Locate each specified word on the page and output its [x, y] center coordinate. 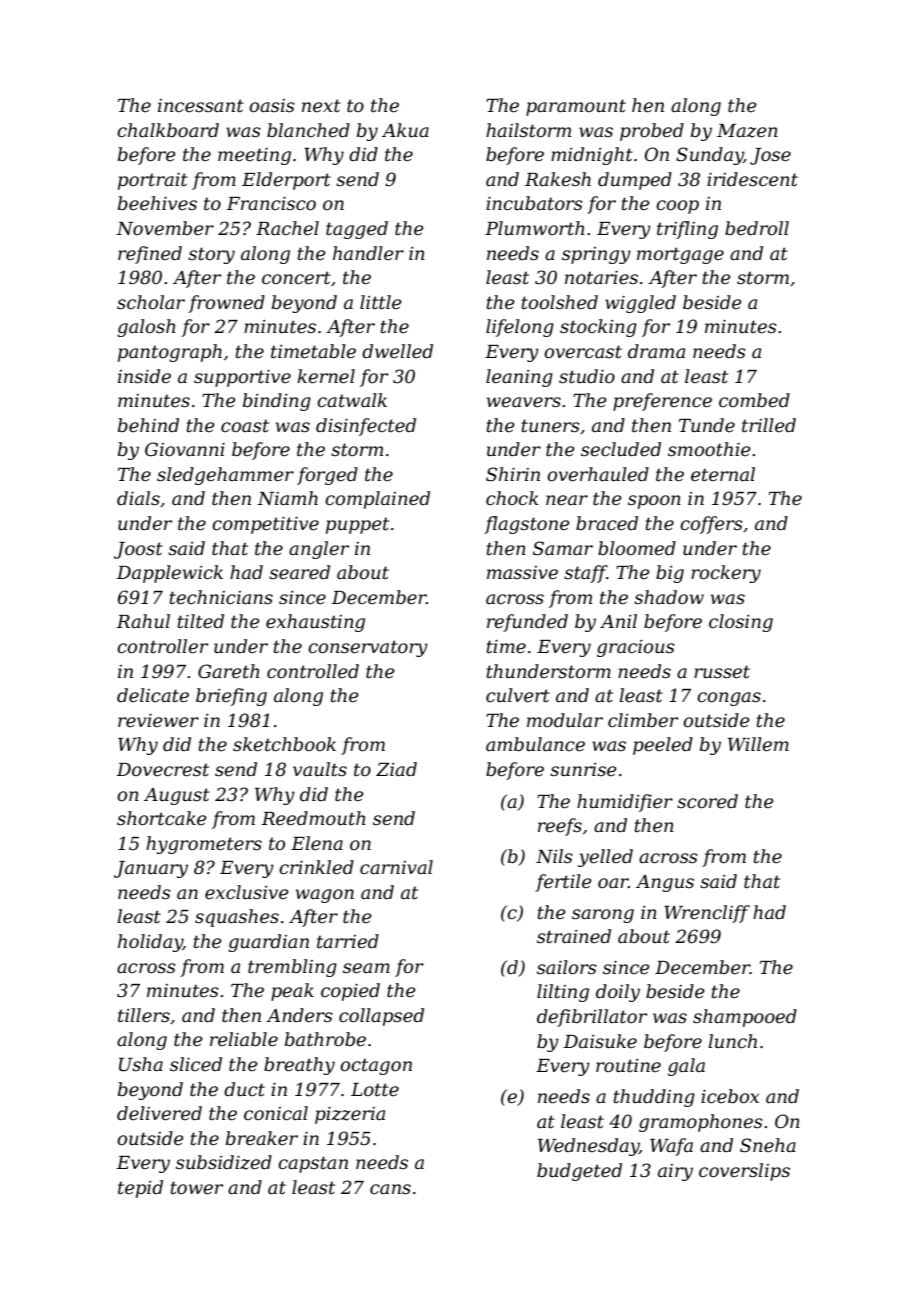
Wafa [671, 1147]
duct [244, 1089]
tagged [357, 230]
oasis [272, 106]
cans [390, 1189]
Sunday [710, 156]
